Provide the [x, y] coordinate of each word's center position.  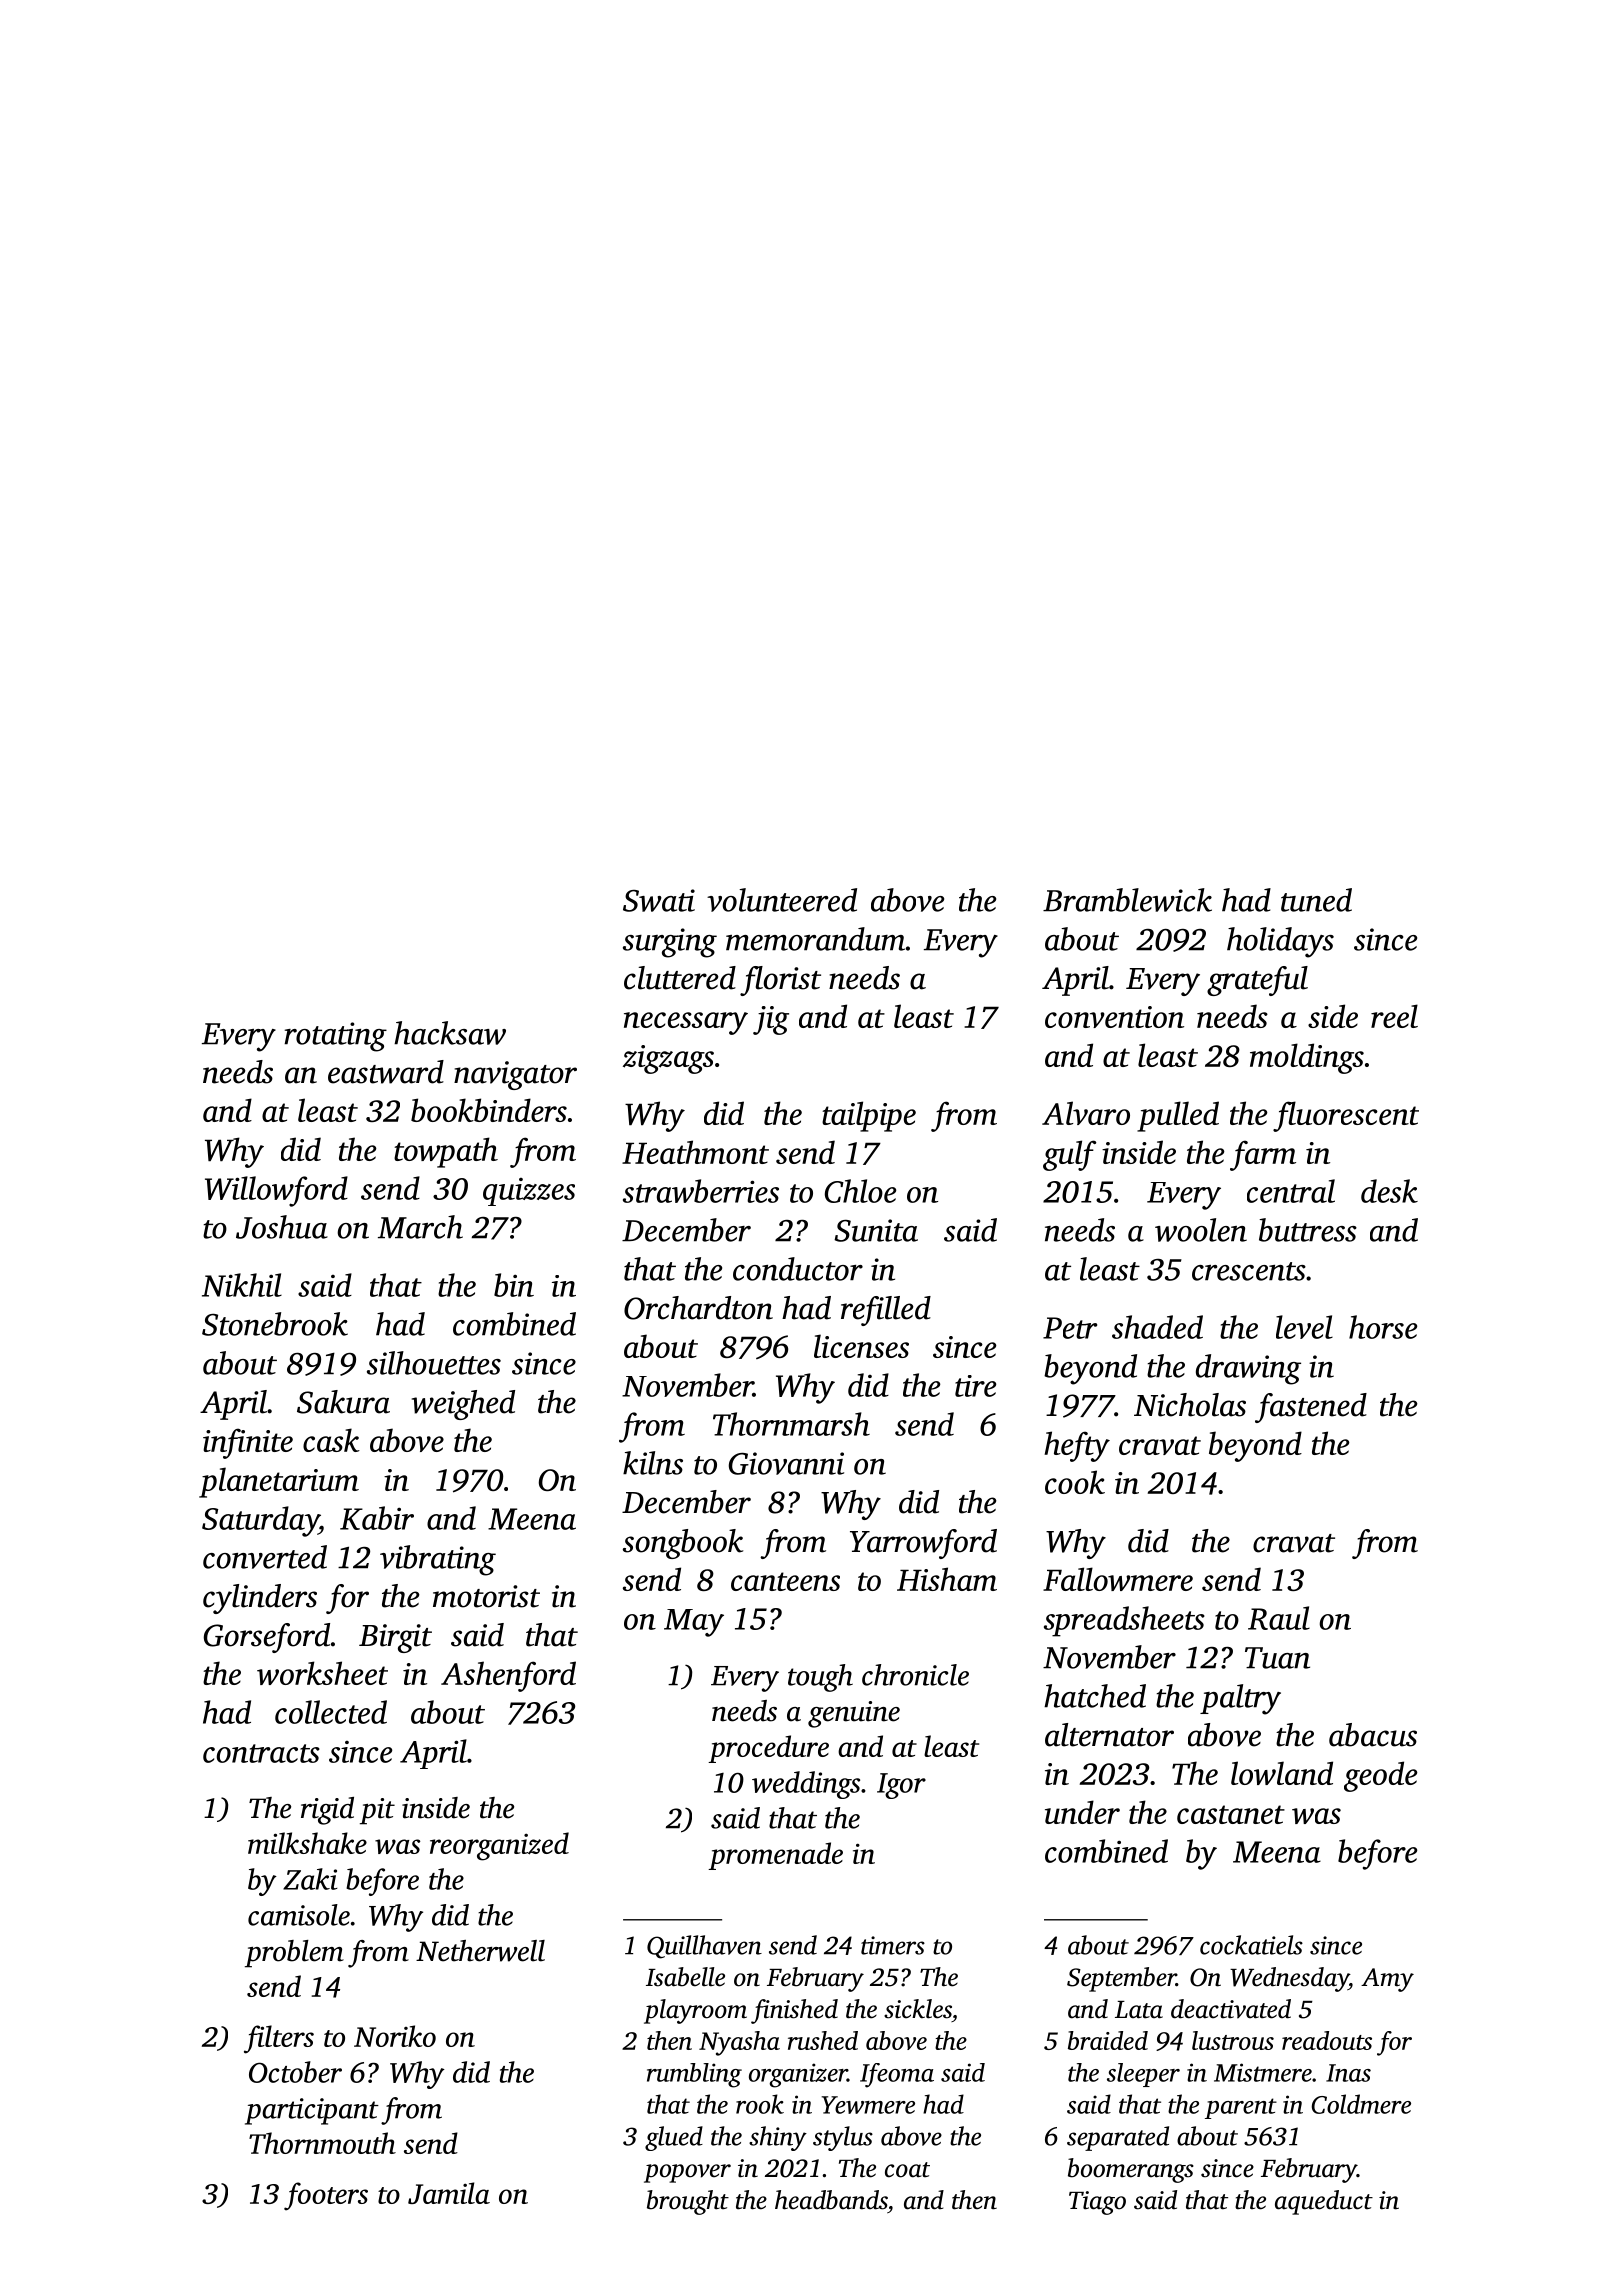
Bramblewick [1127, 900]
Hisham [947, 1579]
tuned [1316, 900]
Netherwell [480, 1951]
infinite [248, 1443]
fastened [1311, 1408]
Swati [659, 900]
